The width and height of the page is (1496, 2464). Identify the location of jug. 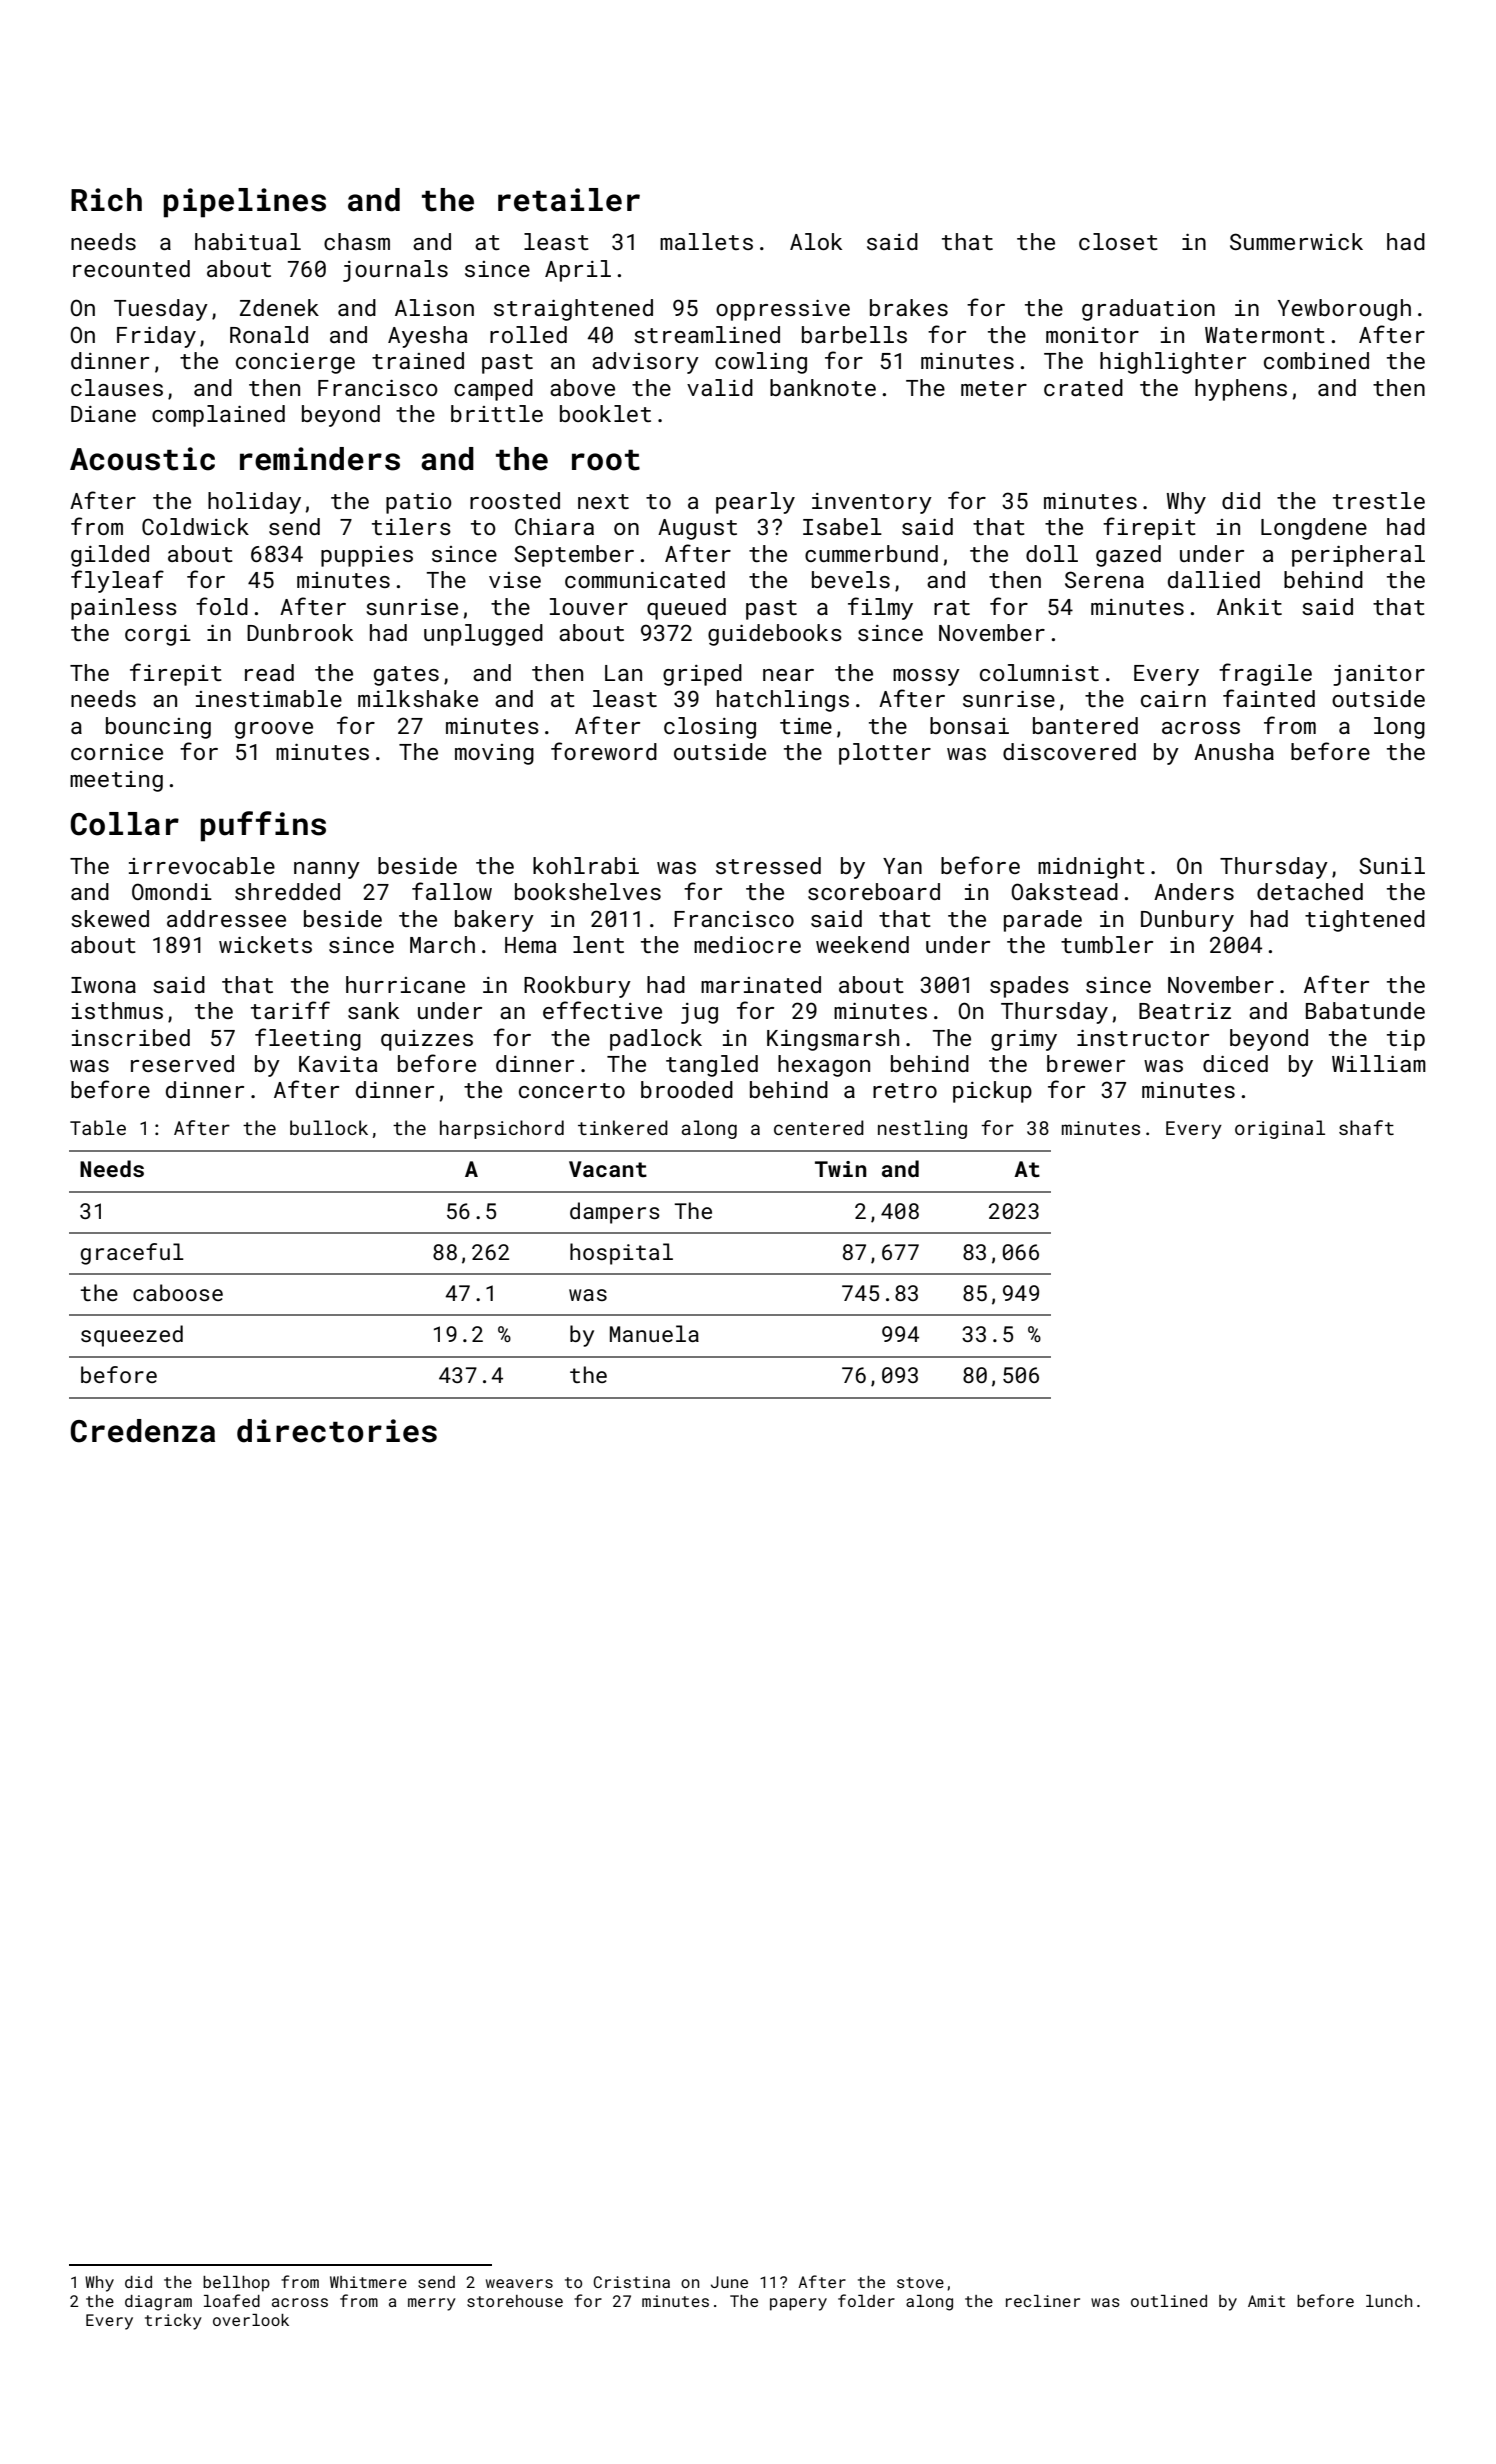
(699, 1013).
